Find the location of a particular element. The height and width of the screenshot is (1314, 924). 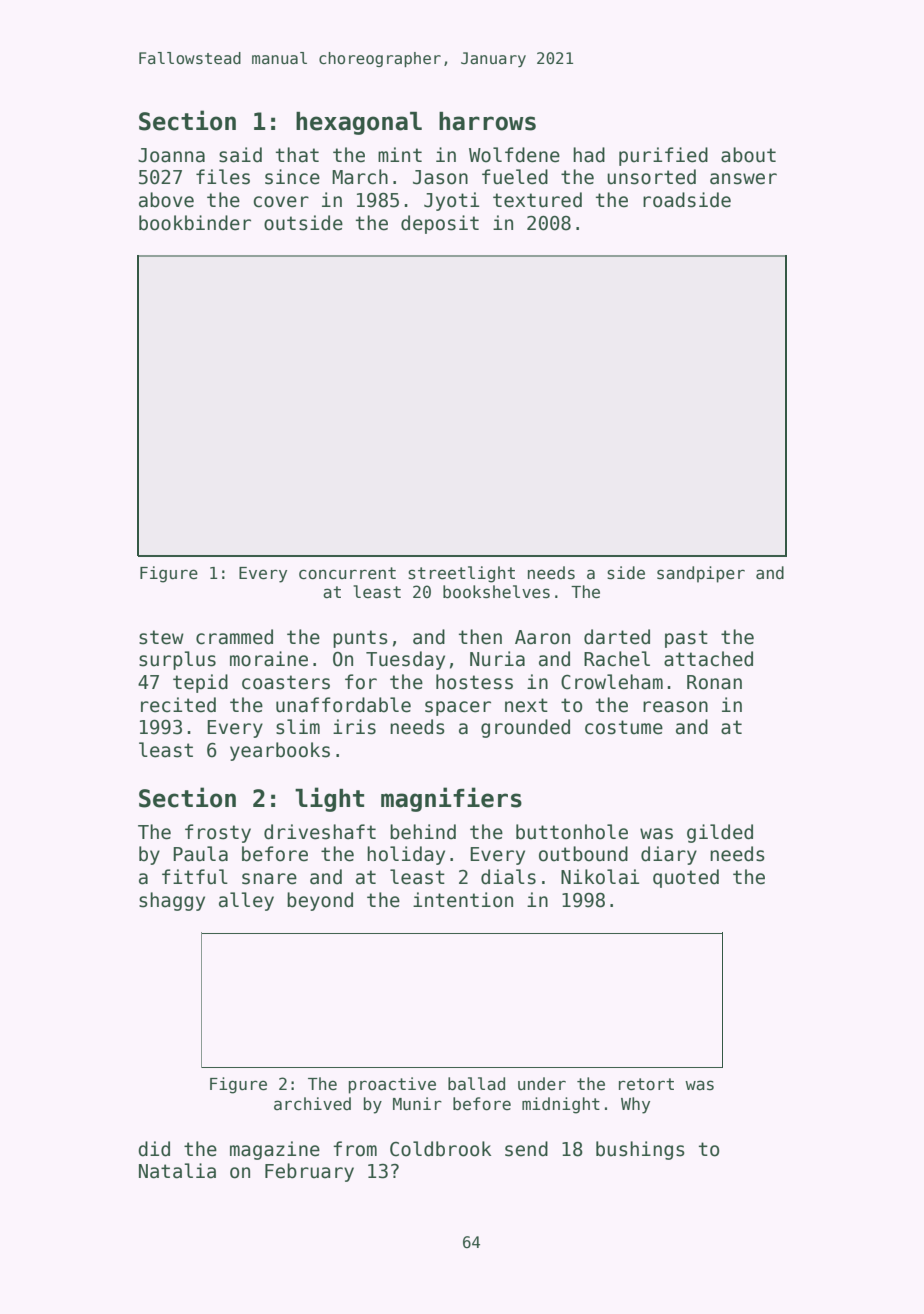

answer is located at coordinates (743, 179).
